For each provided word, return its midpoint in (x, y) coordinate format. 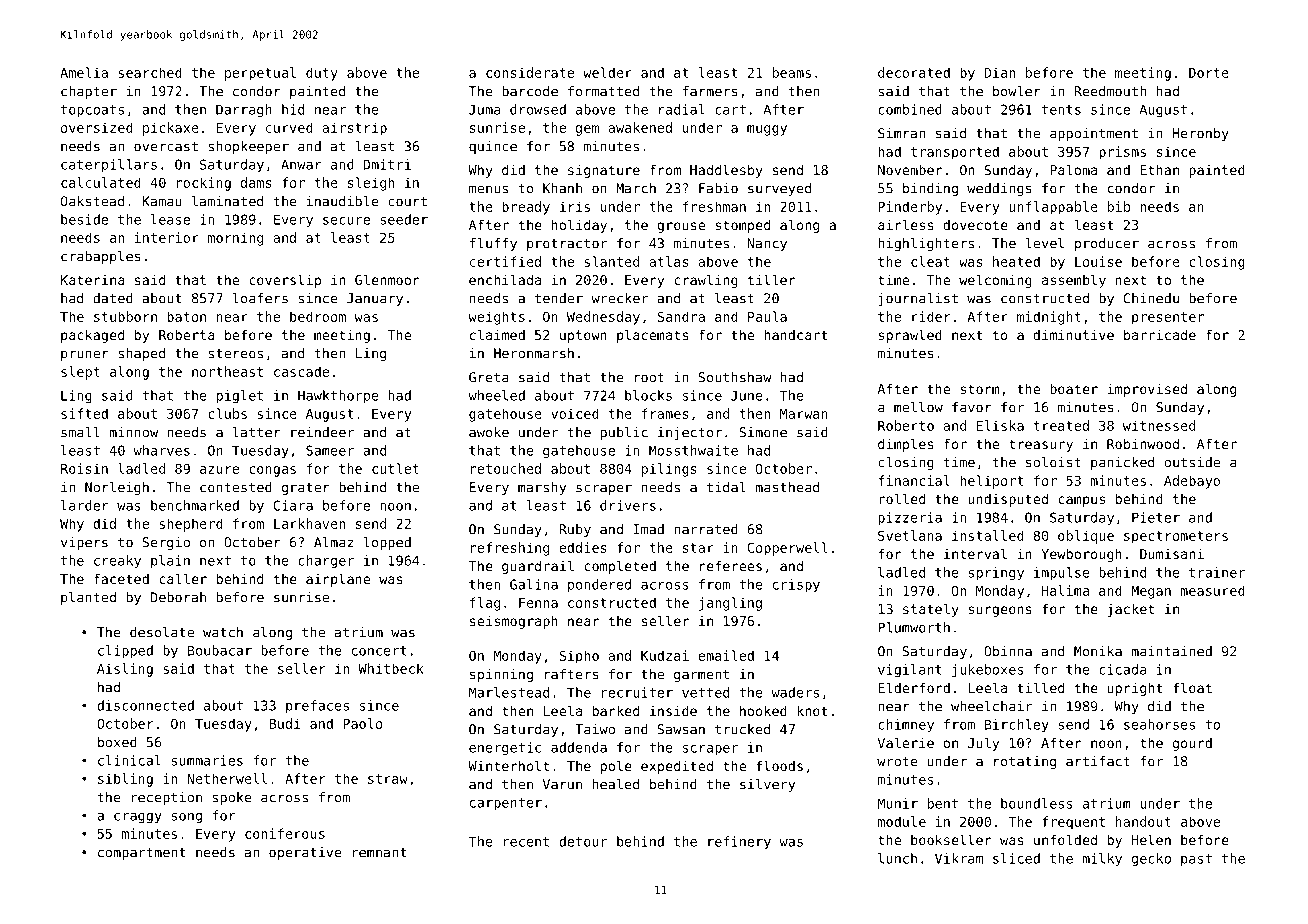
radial (682, 109)
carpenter (506, 804)
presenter (1168, 318)
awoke (489, 432)
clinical (129, 760)
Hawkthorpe (338, 397)
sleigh (371, 184)
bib (1119, 206)
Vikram (959, 858)
